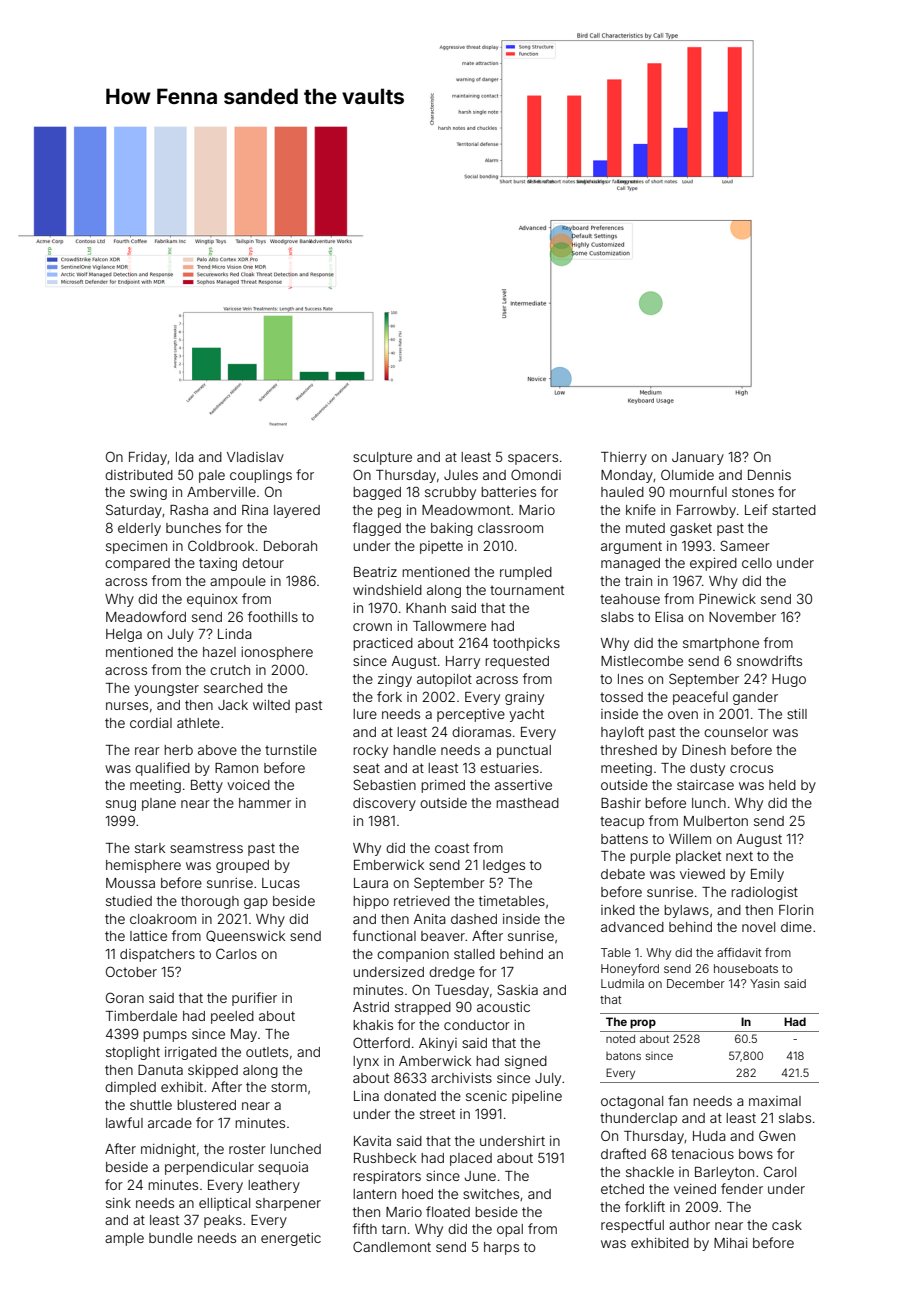 The height and width of the screenshot is (1308, 924). I want to click on Thierry, so click(624, 458).
